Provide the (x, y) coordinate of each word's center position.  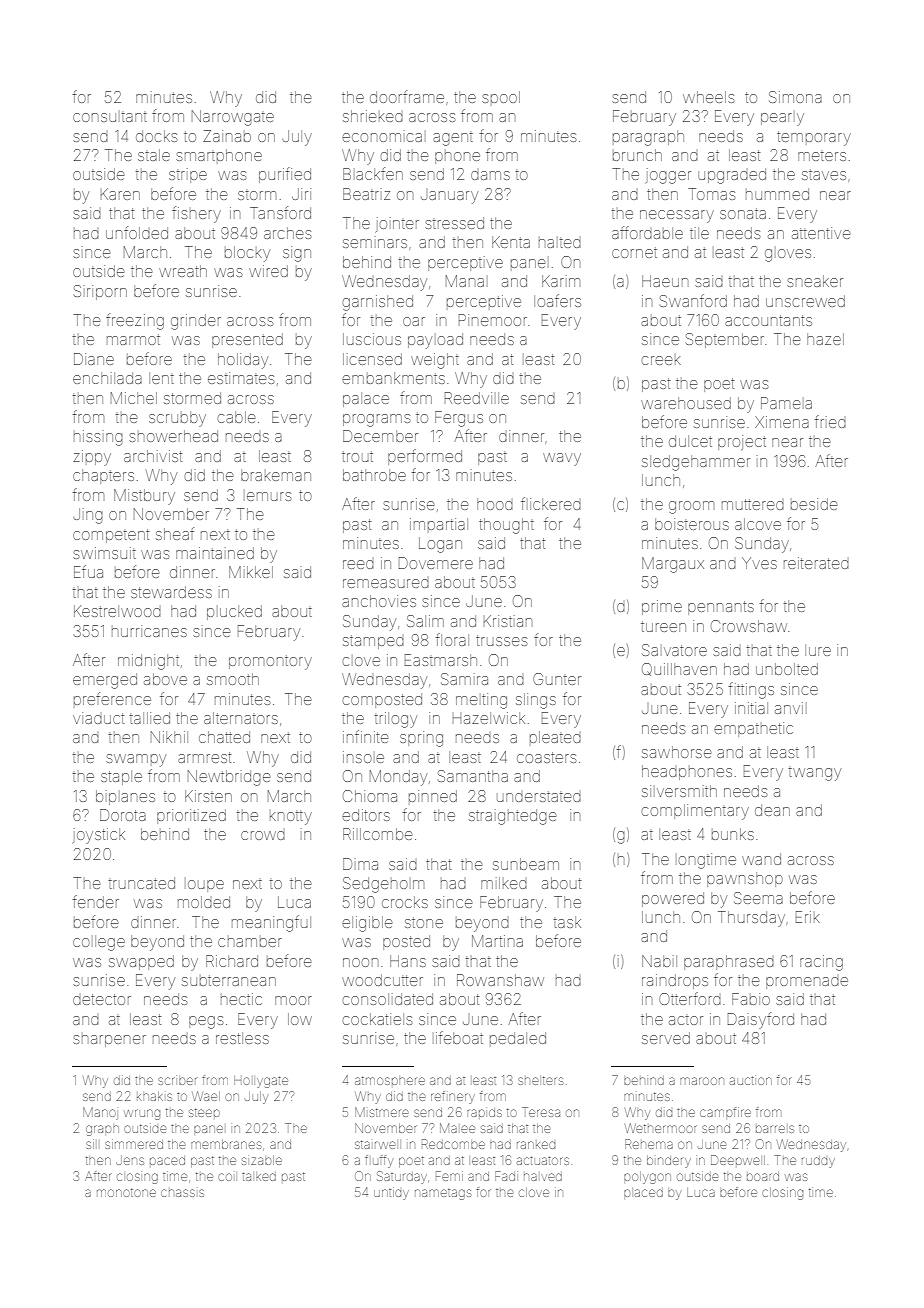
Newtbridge (229, 778)
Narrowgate (233, 118)
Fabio (751, 999)
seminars (375, 242)
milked (504, 883)
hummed (777, 194)
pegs (206, 1022)
